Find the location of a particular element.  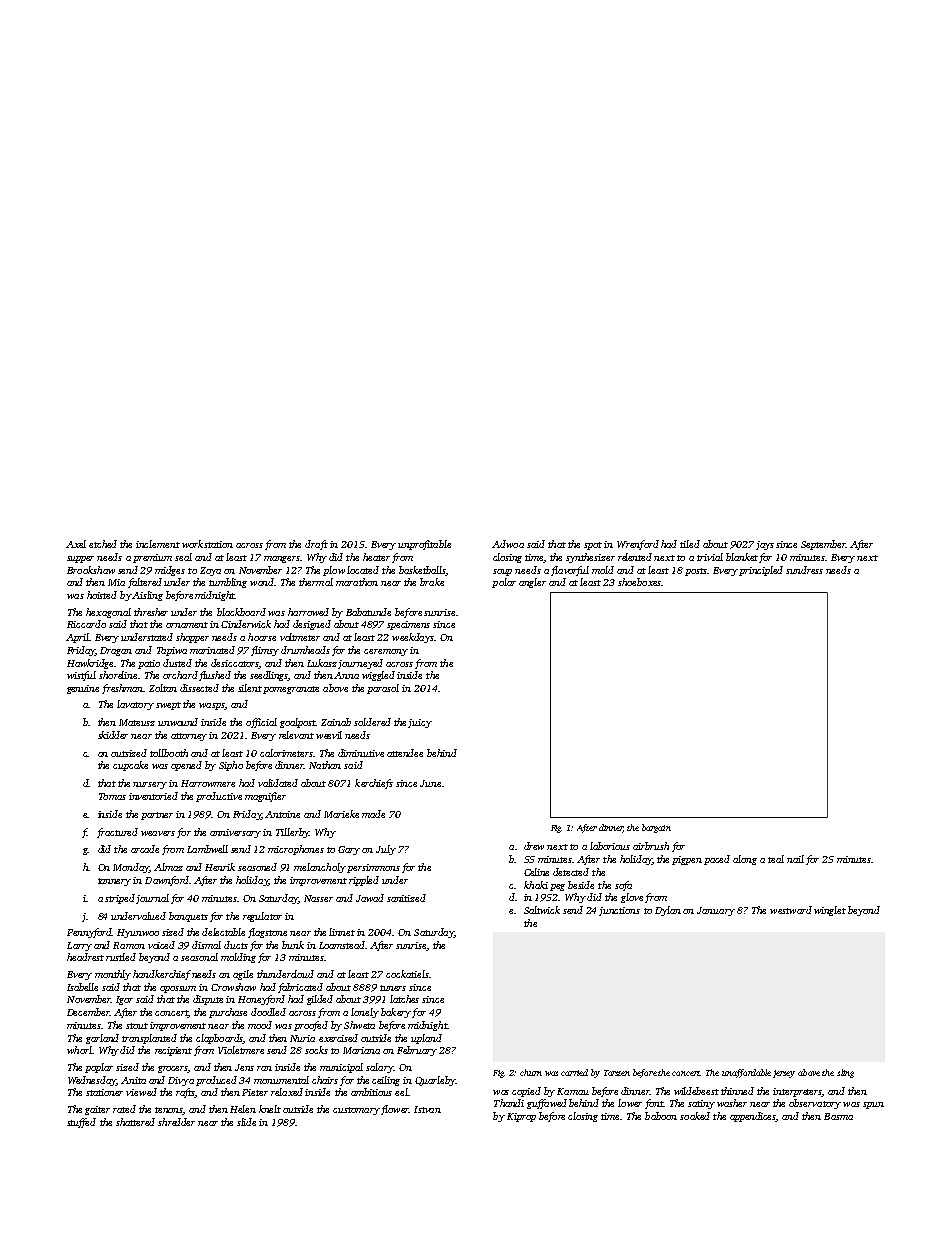

Adwoa is located at coordinates (508, 544).
